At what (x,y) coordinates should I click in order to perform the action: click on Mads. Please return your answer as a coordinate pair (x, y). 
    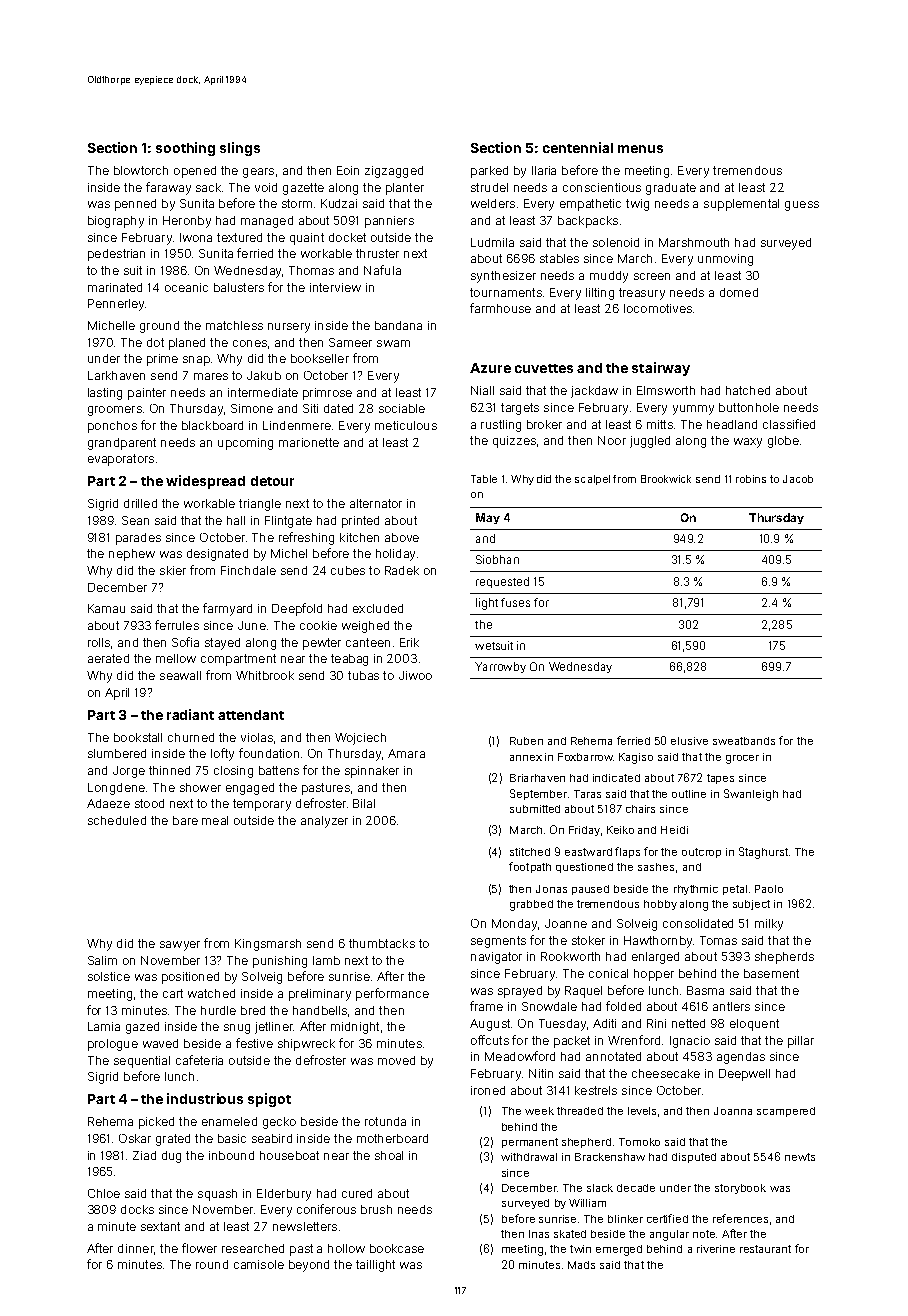
    Looking at the image, I should click on (581, 1265).
